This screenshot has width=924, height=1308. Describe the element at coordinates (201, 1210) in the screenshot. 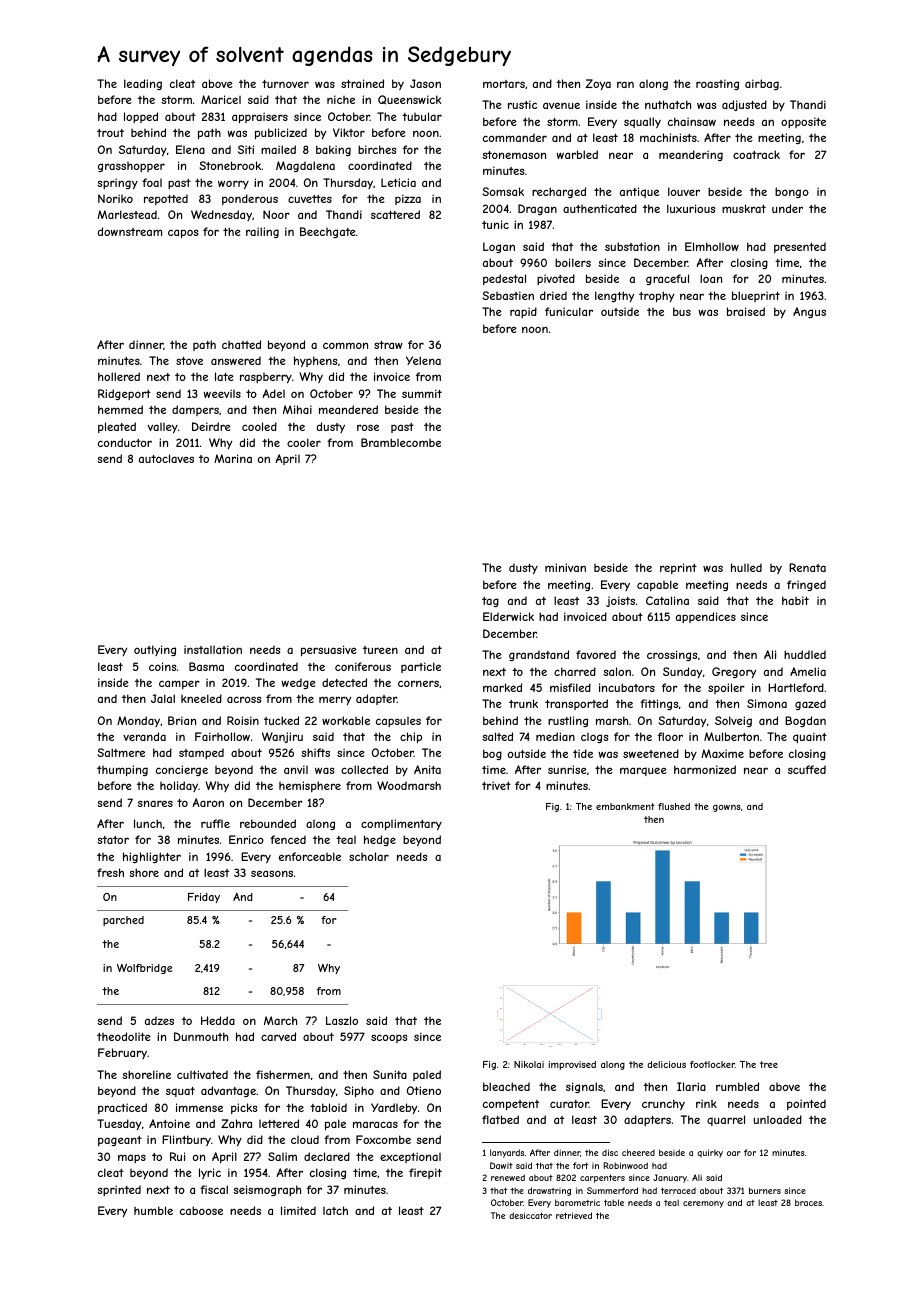

I see `caboose` at that location.
